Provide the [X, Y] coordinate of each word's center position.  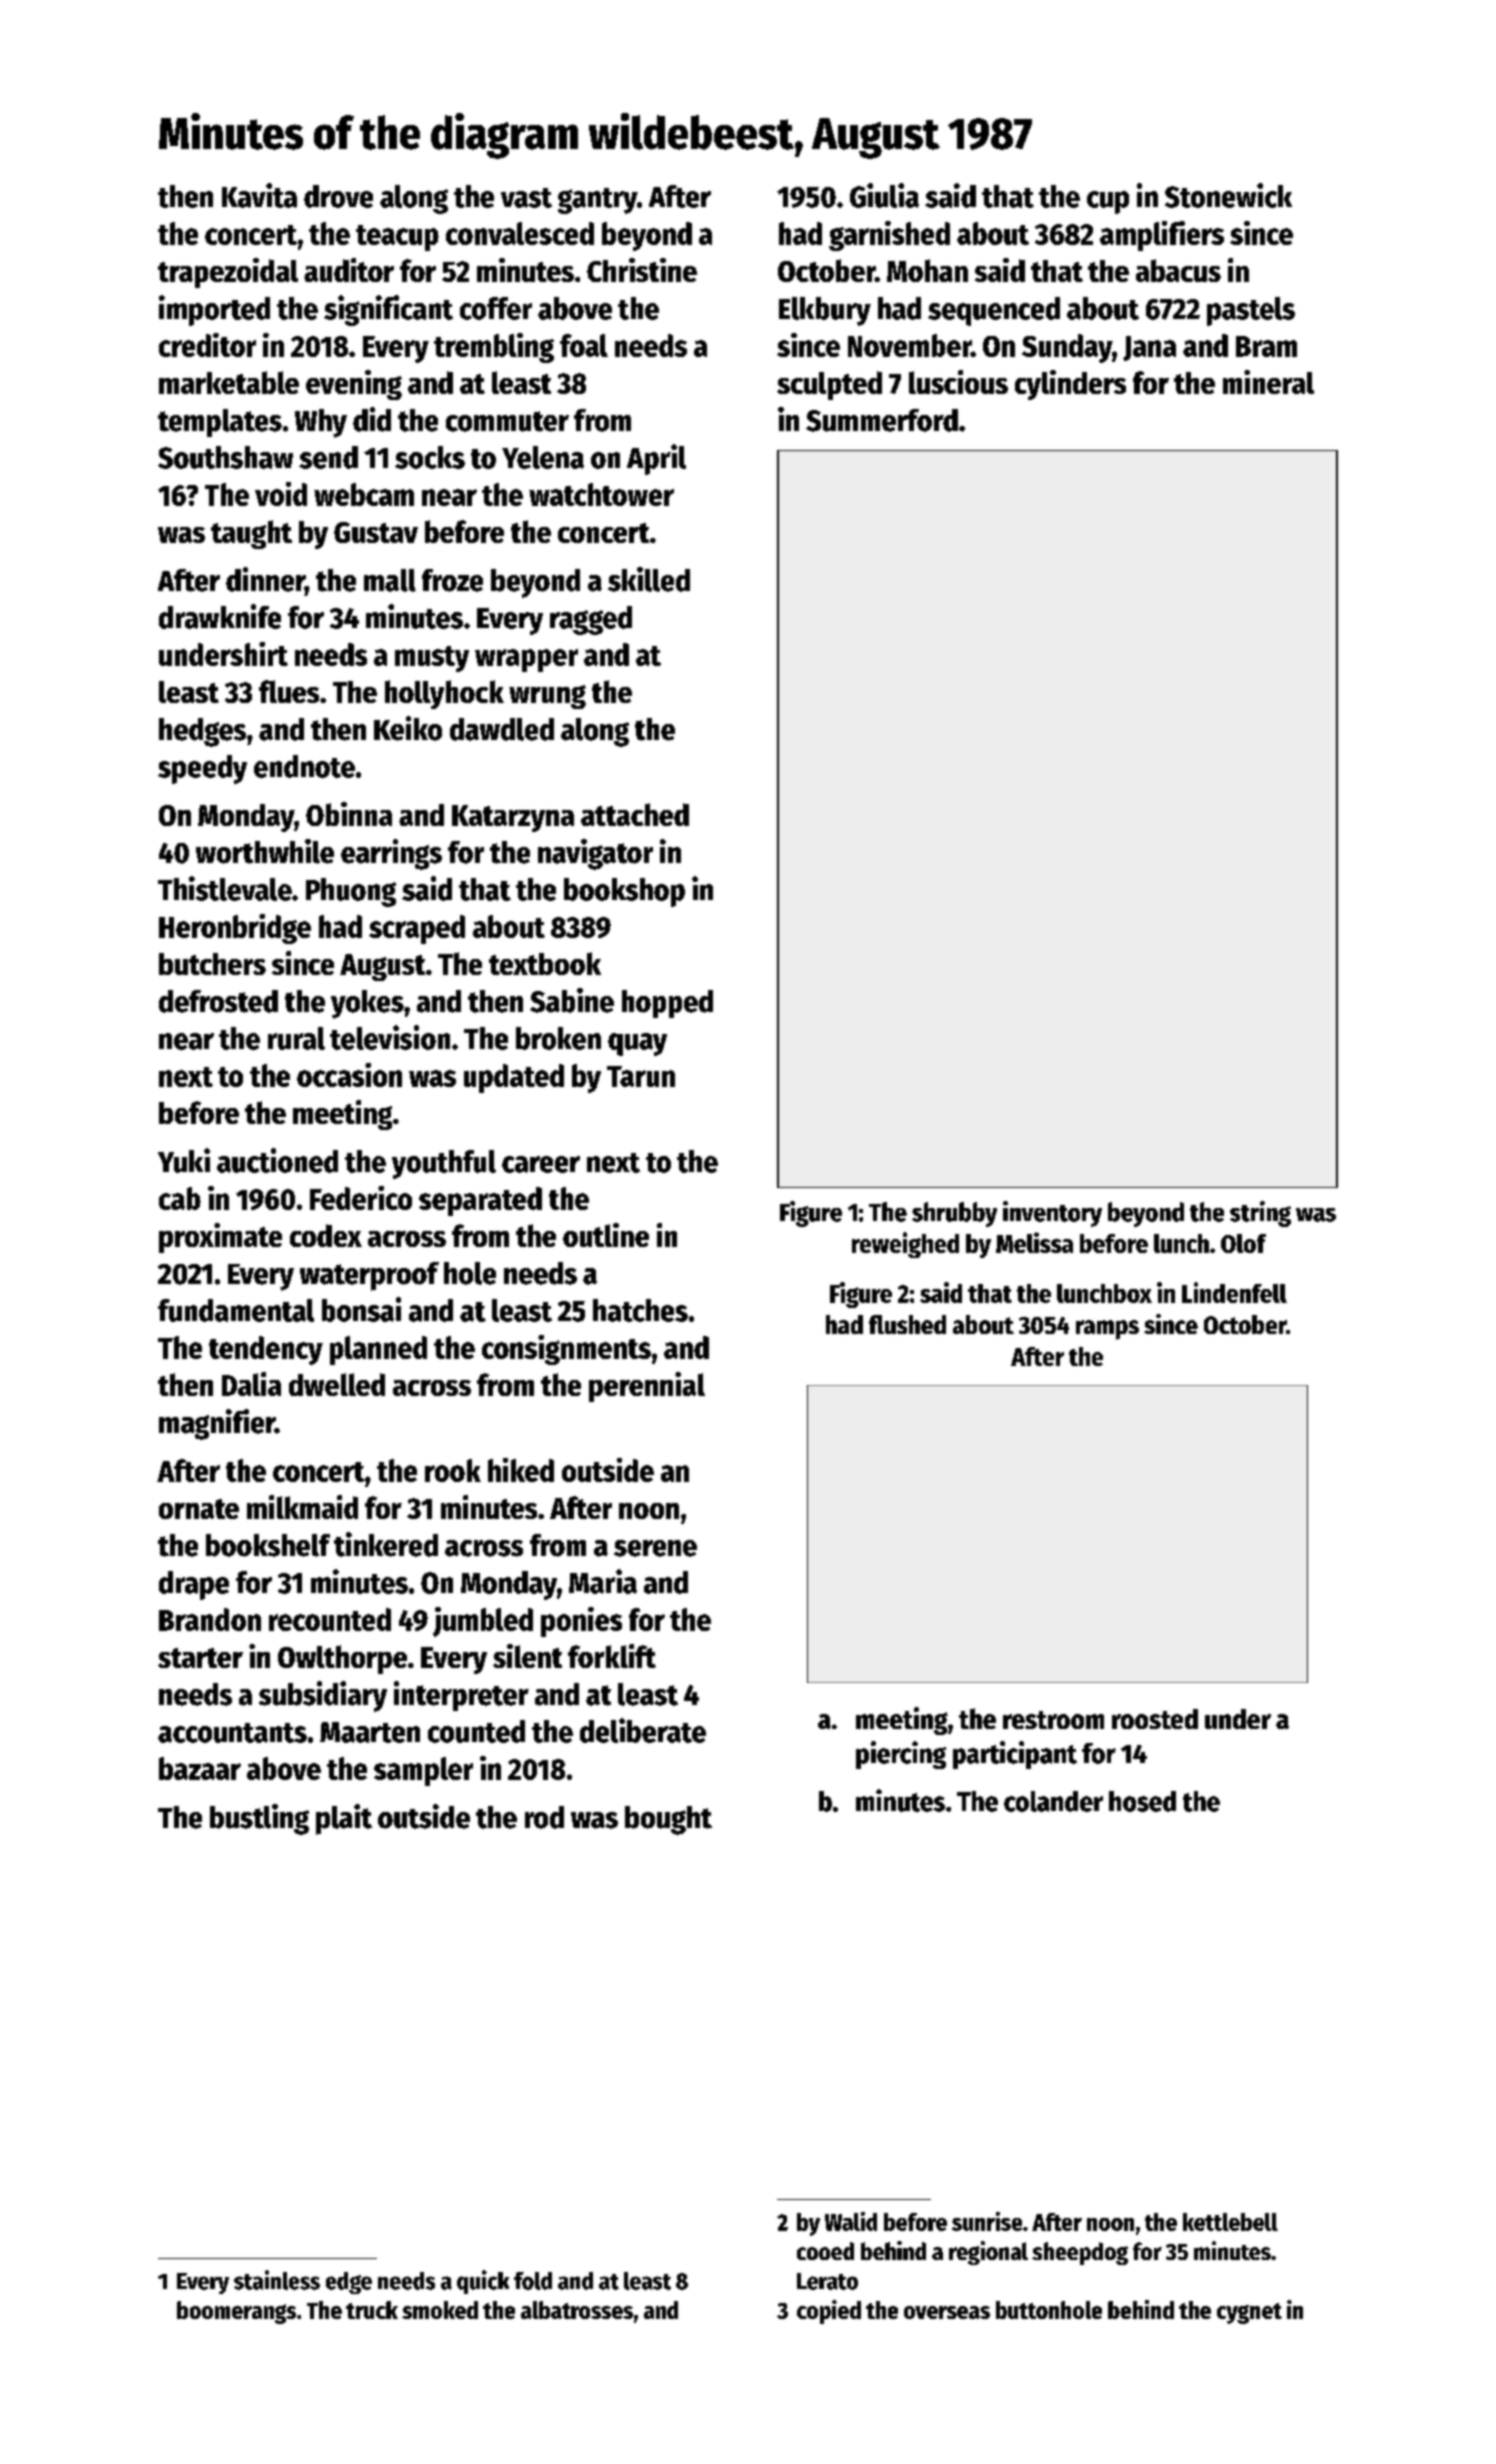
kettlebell [1230, 2222]
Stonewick [1228, 195]
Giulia [884, 195]
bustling [259, 1819]
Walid [851, 2221]
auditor [349, 270]
